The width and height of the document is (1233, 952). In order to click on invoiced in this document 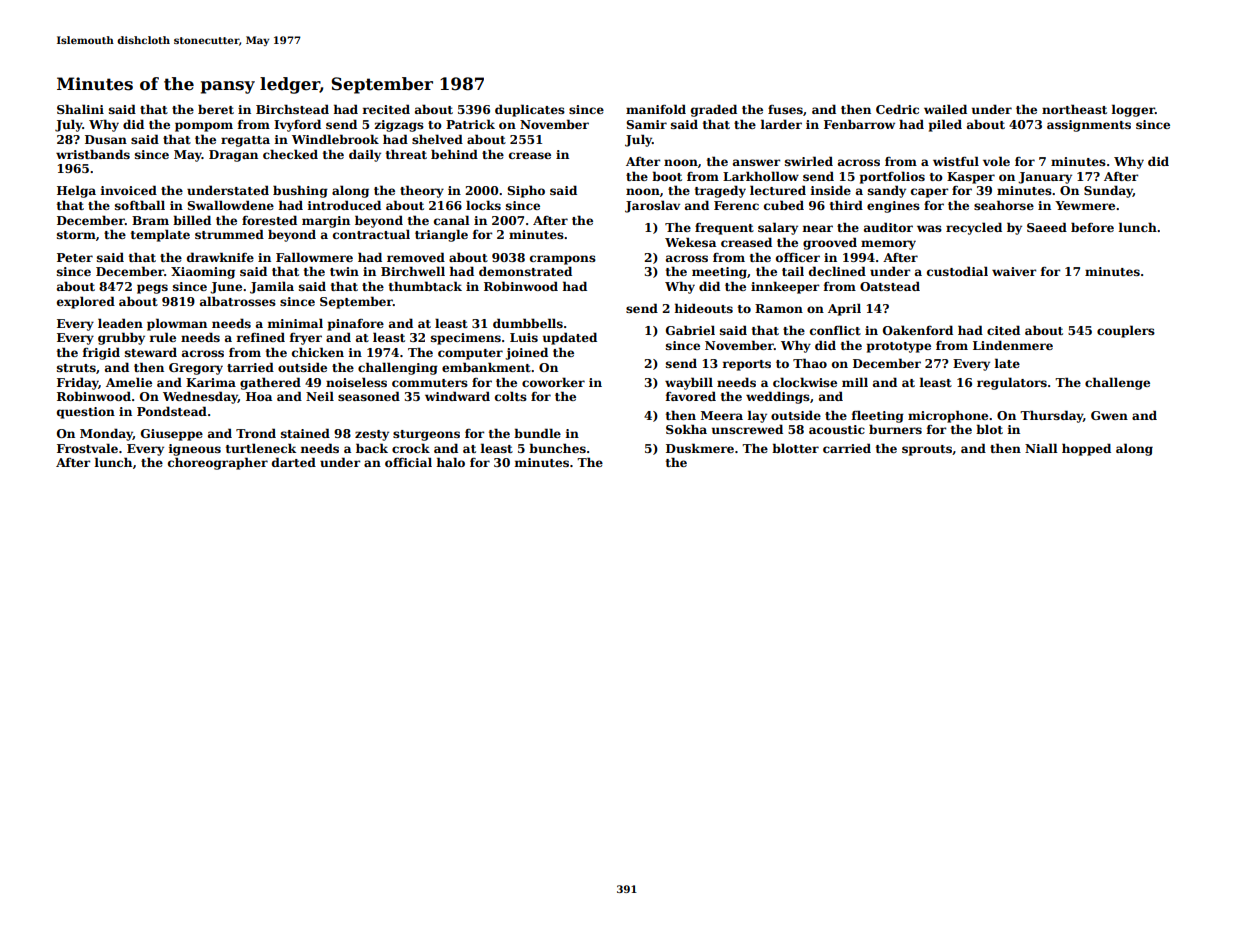, I will do `click(129, 190)`.
